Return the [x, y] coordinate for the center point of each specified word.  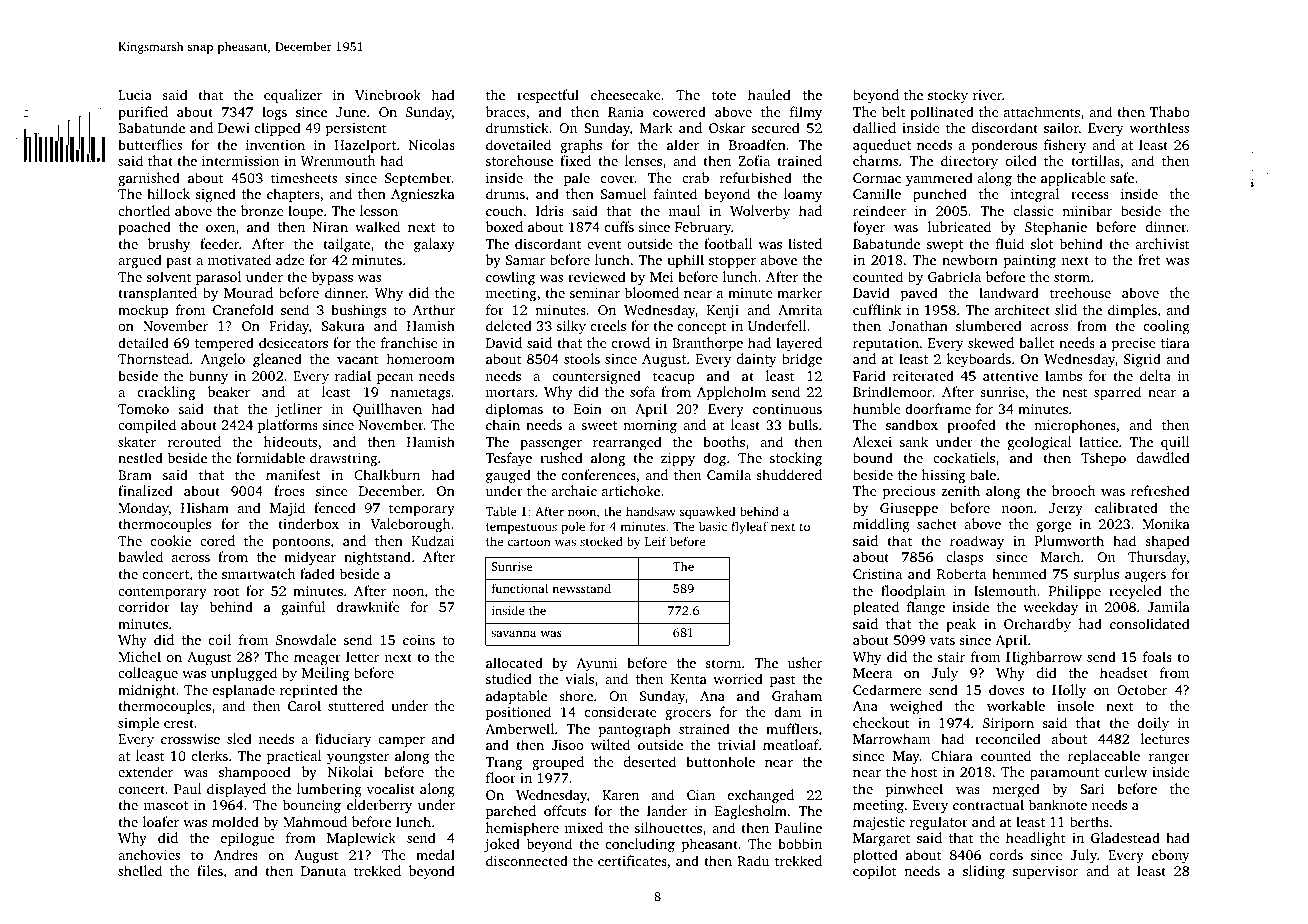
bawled [140, 556]
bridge [802, 360]
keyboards [979, 360]
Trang [503, 763]
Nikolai [350, 771]
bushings [358, 311]
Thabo [1170, 111]
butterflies [150, 144]
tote [724, 95]
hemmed [1019, 573]
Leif [656, 541]
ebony [1171, 856]
